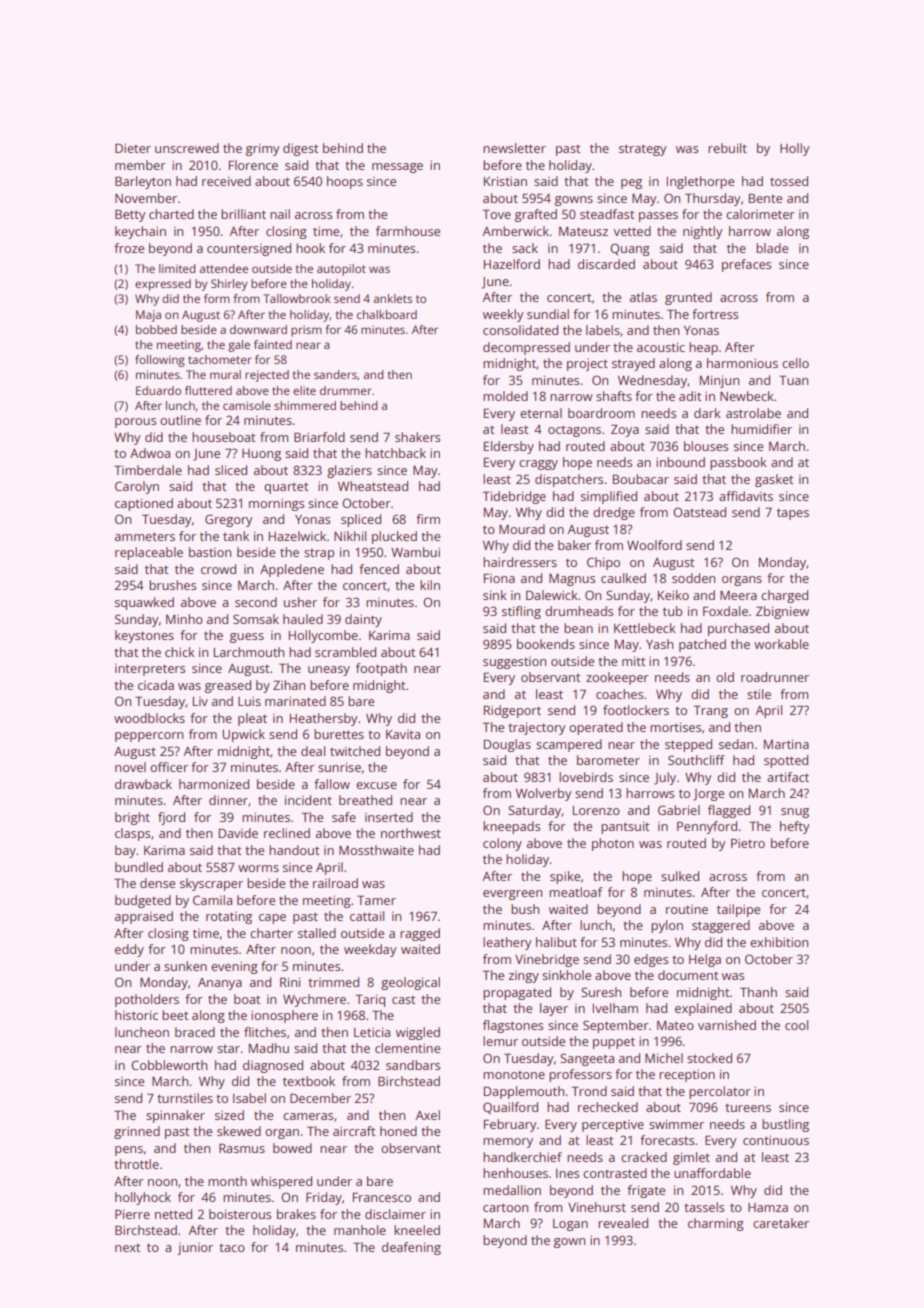 This screenshot has width=924, height=1308. What do you see at coordinates (512, 711) in the screenshot?
I see `Ridgeport` at bounding box center [512, 711].
